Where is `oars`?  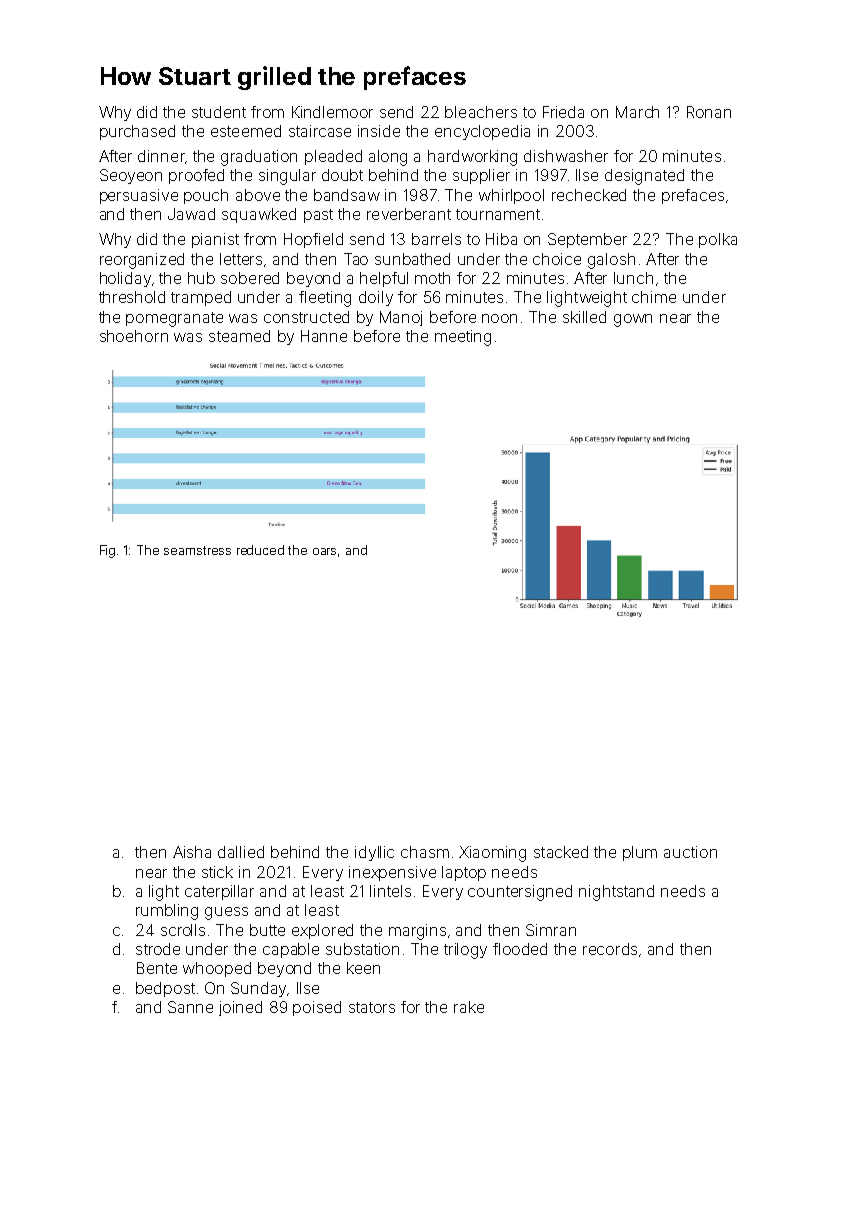
oars is located at coordinates (324, 551).
